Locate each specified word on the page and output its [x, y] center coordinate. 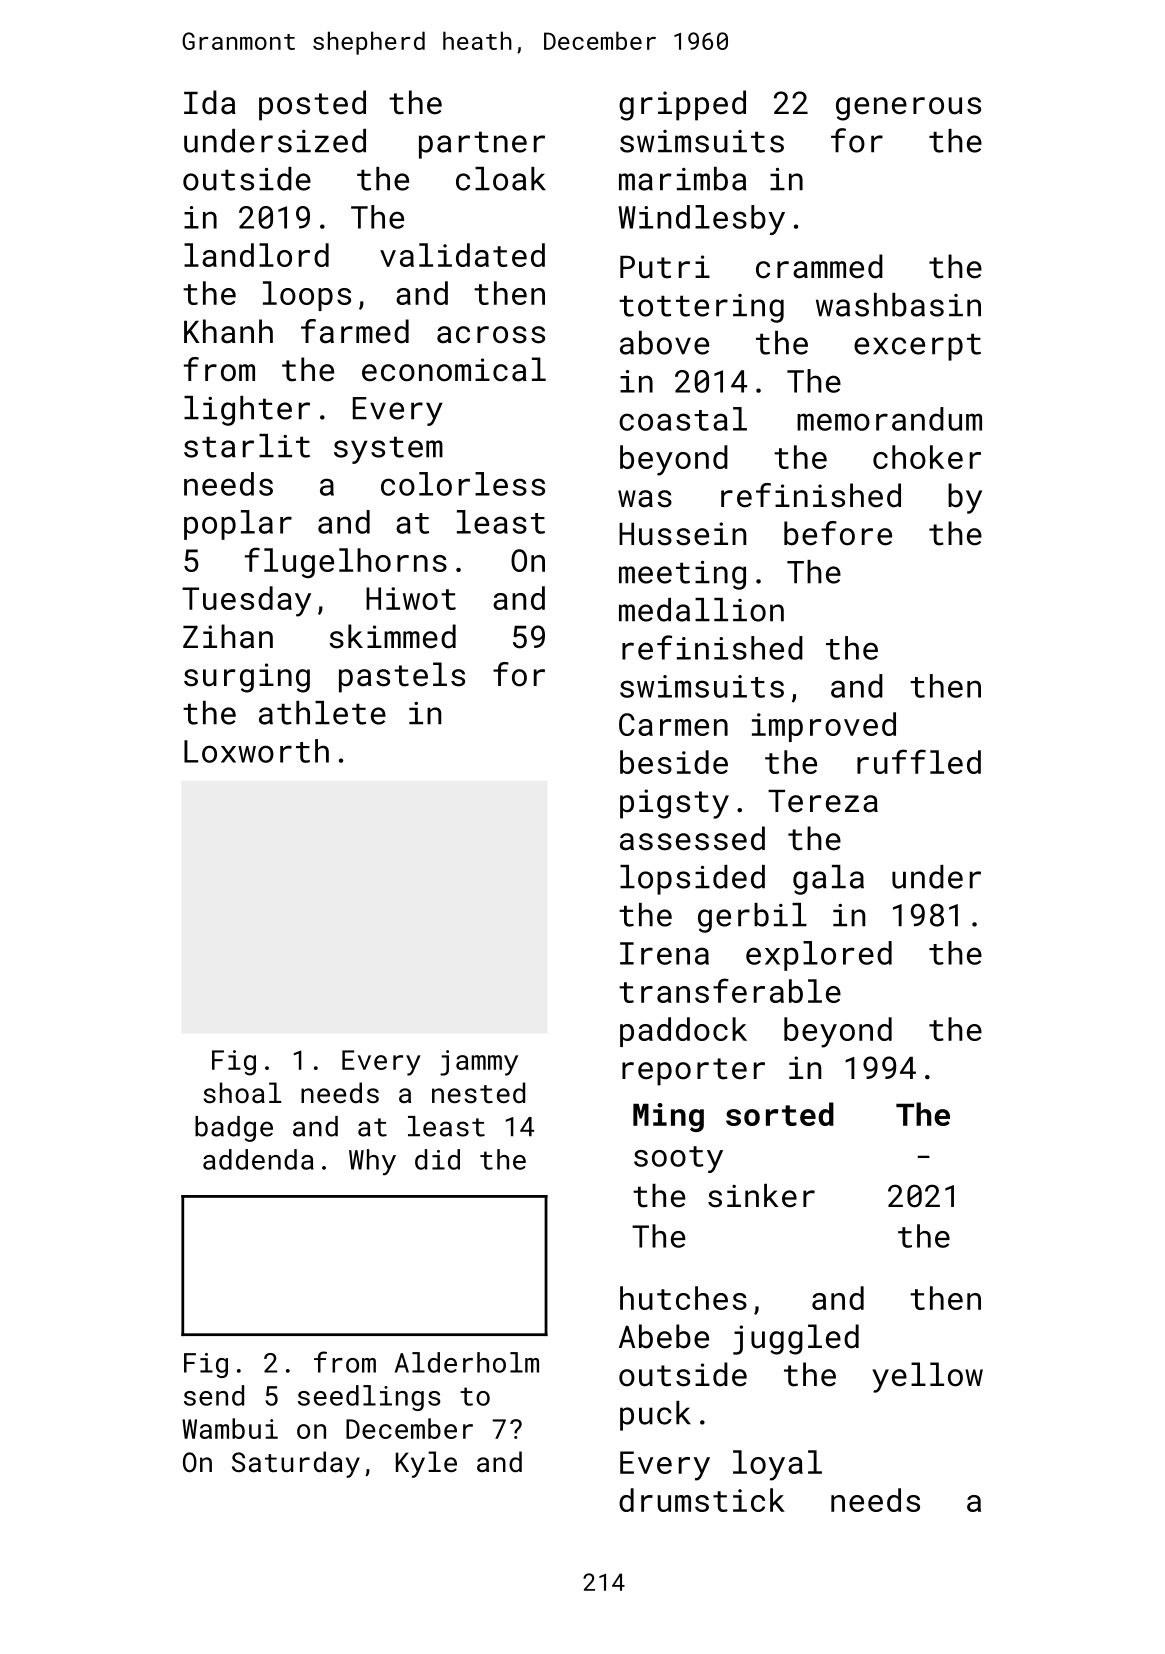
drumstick [702, 1500]
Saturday [296, 1464]
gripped [682, 105]
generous [908, 109]
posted [312, 105]
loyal [777, 1465]
